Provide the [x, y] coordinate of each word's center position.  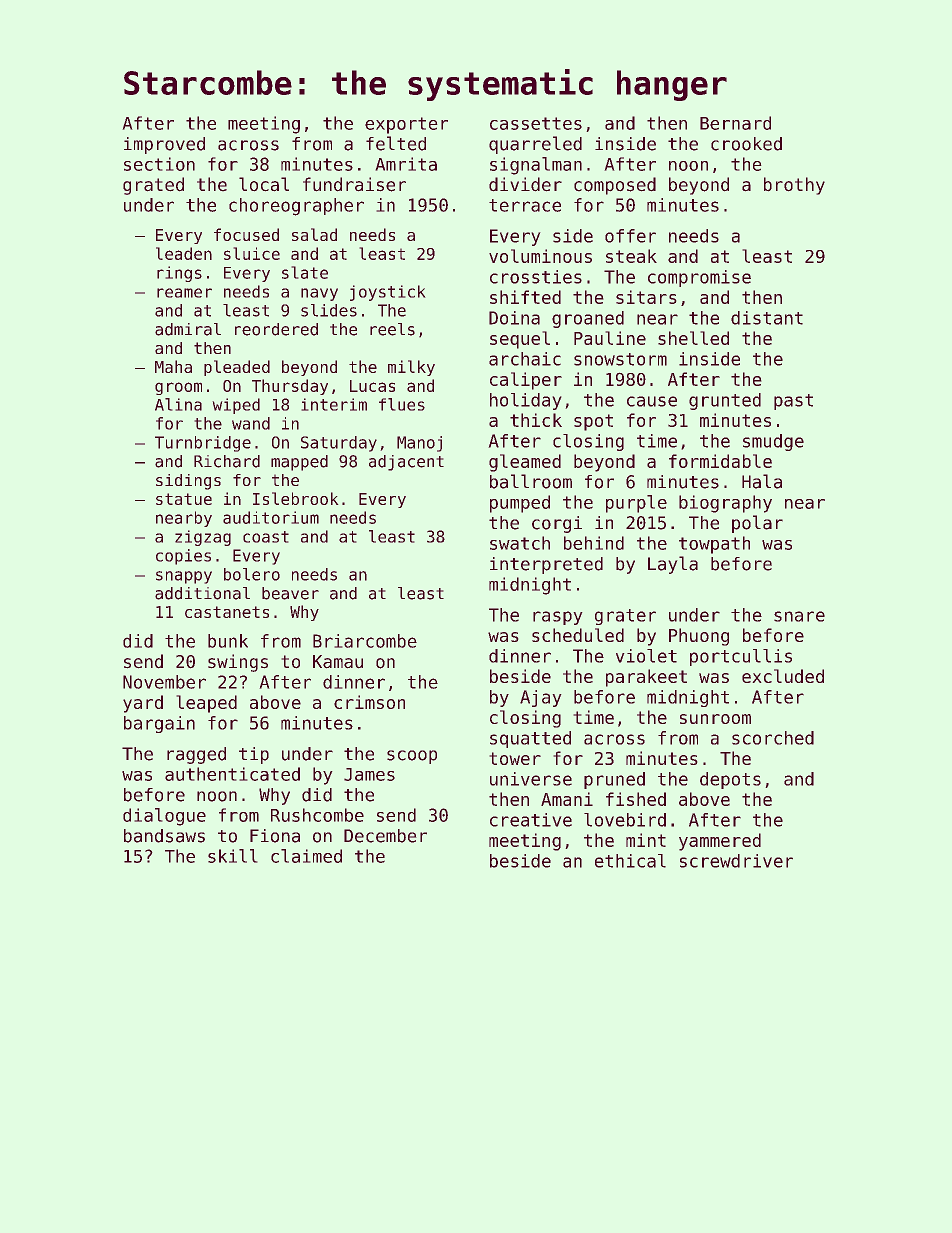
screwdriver [736, 861]
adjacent [406, 463]
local [264, 184]
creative [531, 820]
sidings [188, 482]
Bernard [735, 123]
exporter [406, 125]
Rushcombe [317, 815]
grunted [725, 401]
